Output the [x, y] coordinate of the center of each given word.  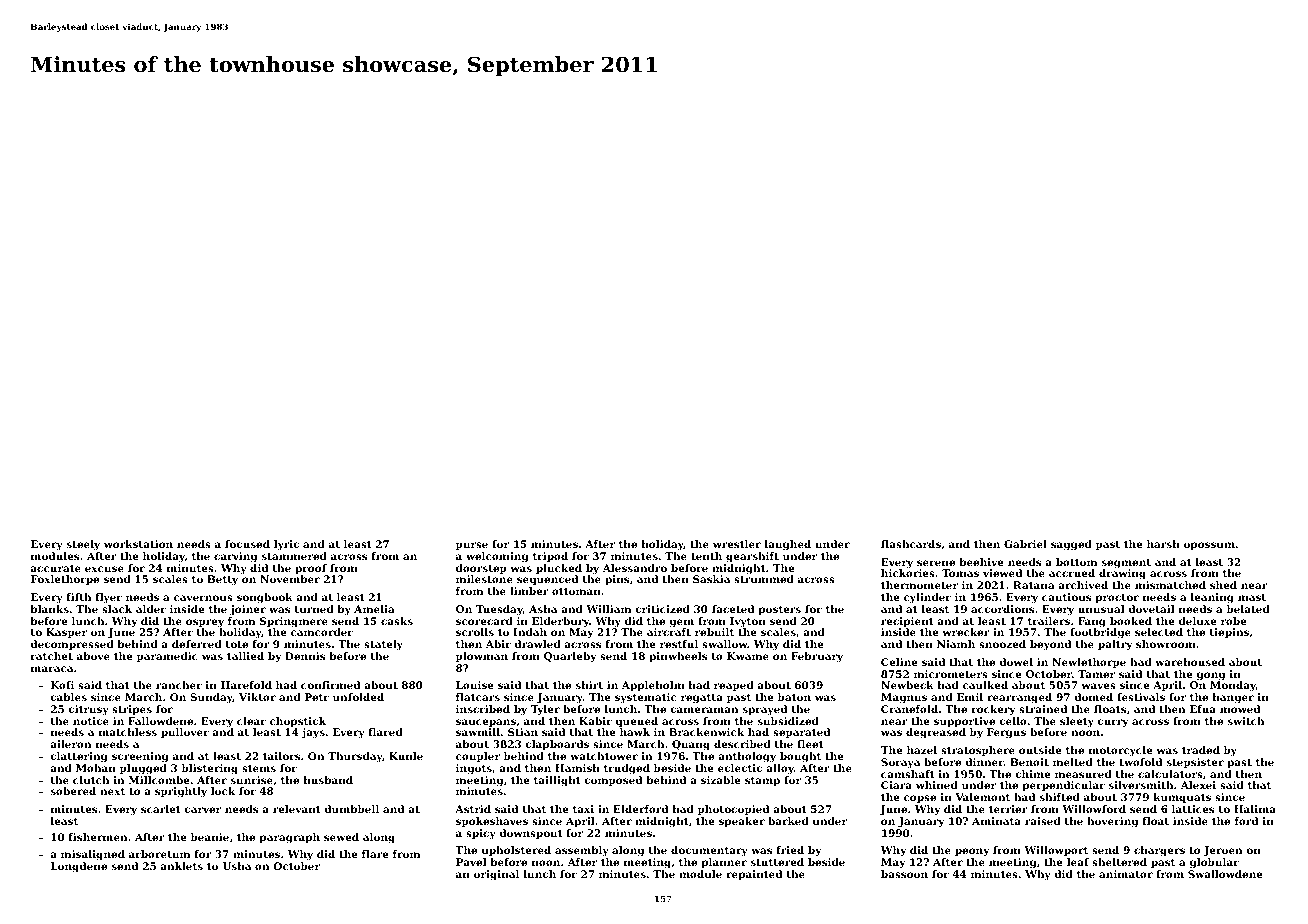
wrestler [737, 544]
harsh [1163, 544]
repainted [754, 875]
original [496, 875]
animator [1126, 874]
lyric [286, 545]
